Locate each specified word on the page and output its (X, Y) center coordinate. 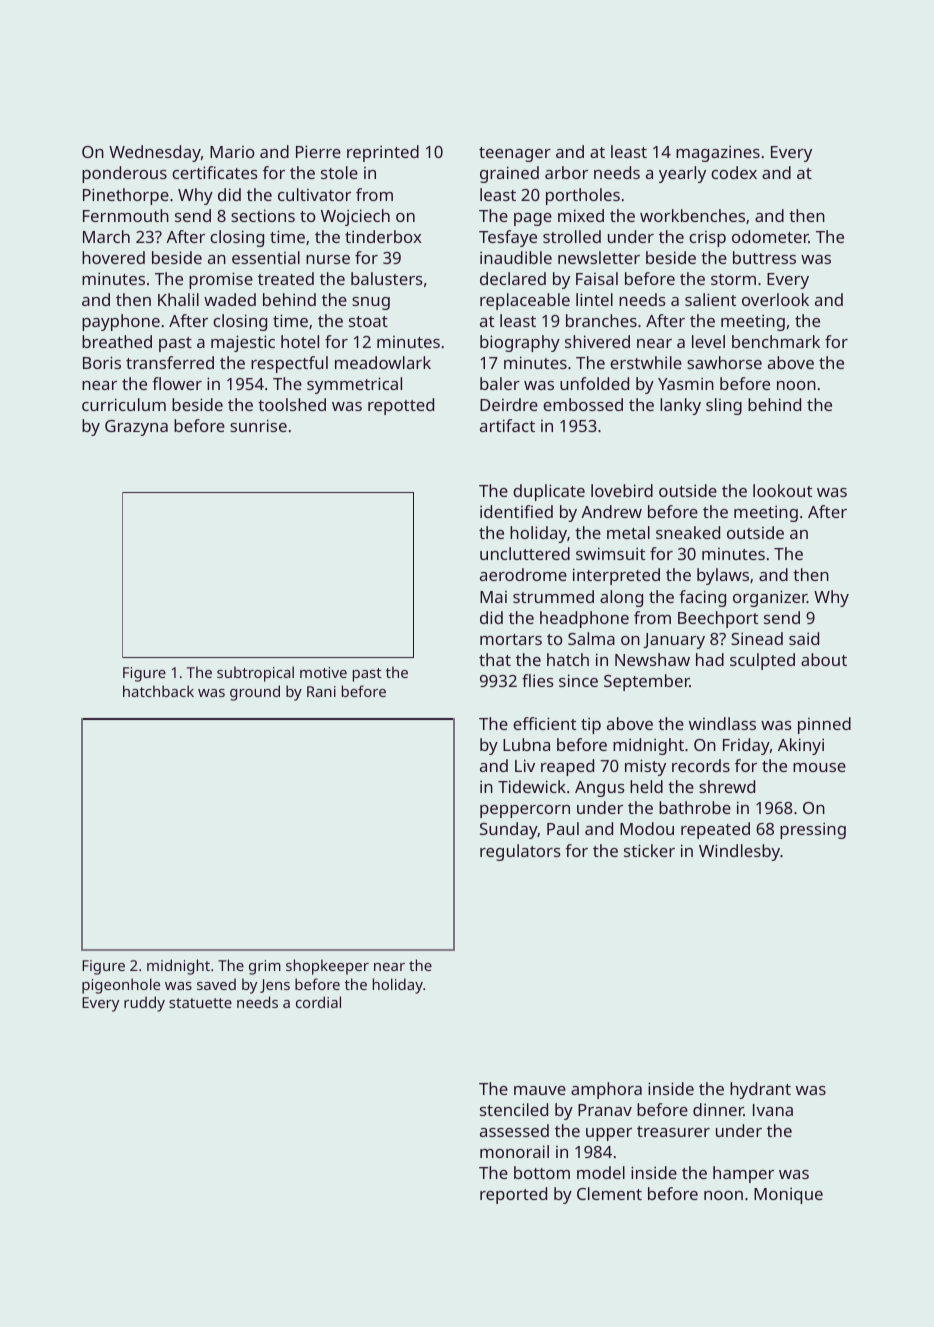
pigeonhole (121, 986)
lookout (782, 490)
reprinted (383, 153)
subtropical (255, 674)
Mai (493, 597)
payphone (121, 322)
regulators (520, 852)
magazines (718, 153)
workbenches (692, 215)
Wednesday (155, 153)
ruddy (144, 1004)
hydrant (760, 1090)
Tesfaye (508, 238)
